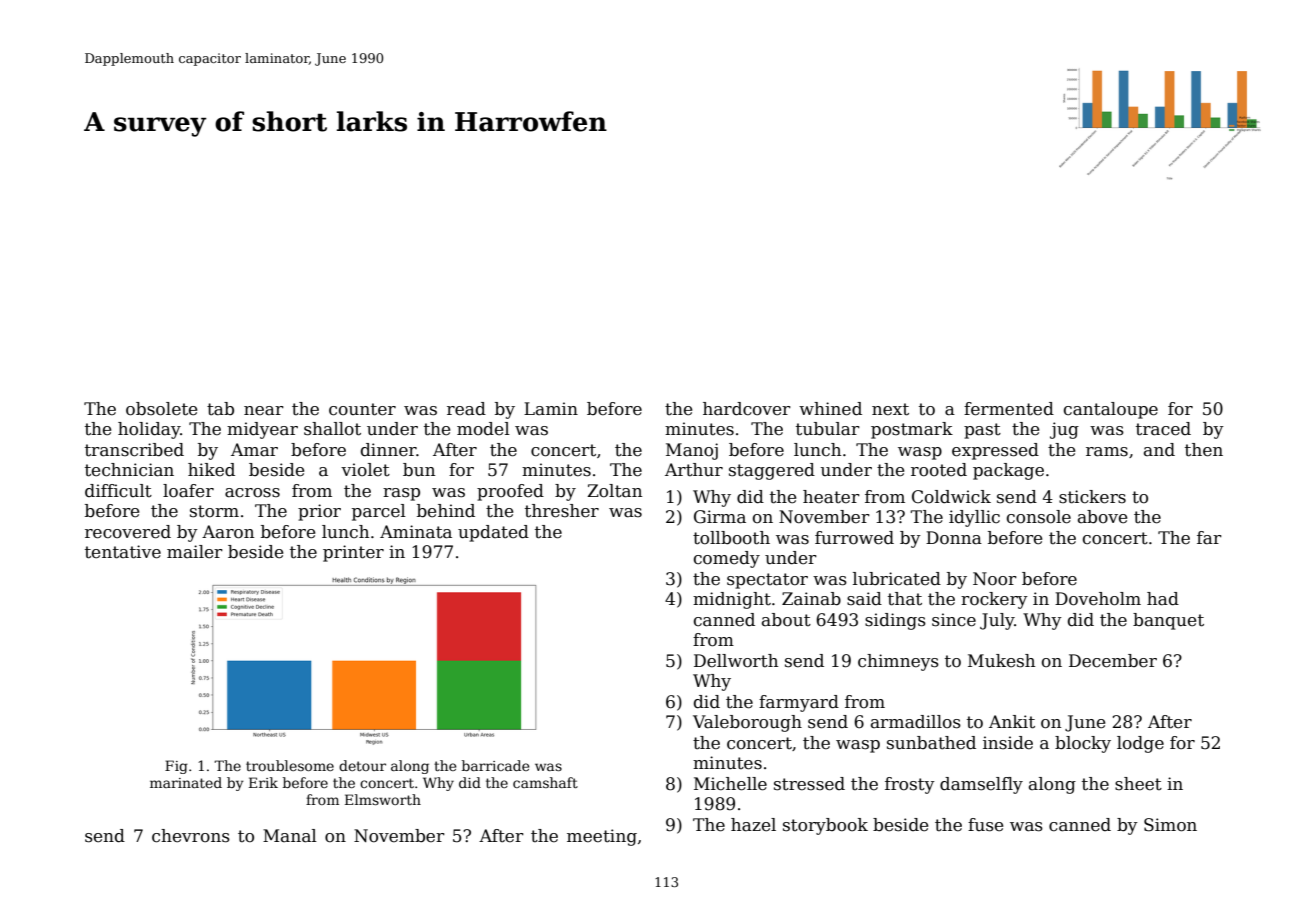 This screenshot has height=924, width=1308. I want to click on hiked, so click(211, 470).
